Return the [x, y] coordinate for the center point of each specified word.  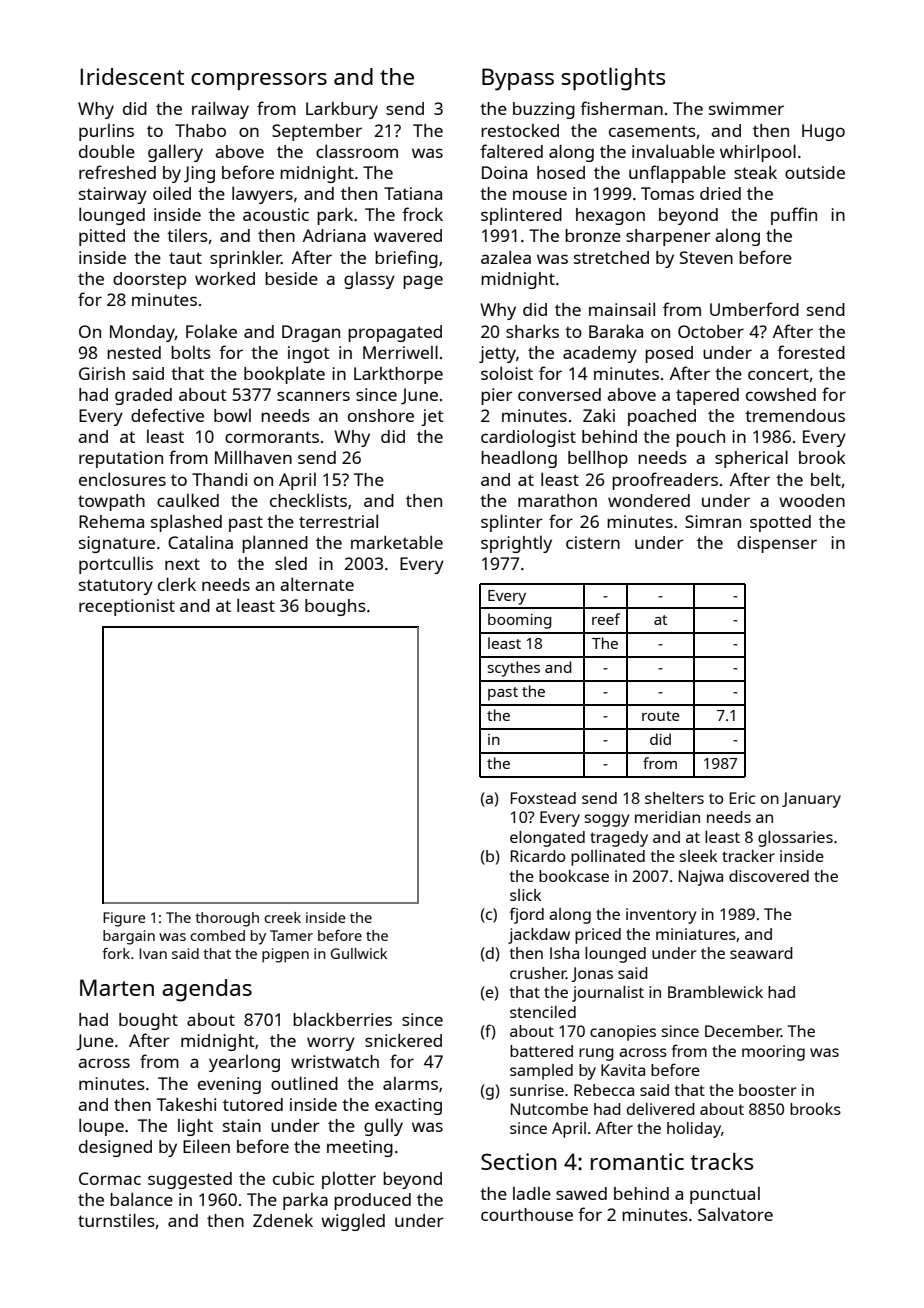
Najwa [701, 878]
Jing [199, 174]
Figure [124, 919]
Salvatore [735, 1214]
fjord [527, 915]
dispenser [777, 544]
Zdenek [283, 1220]
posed [669, 354]
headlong [519, 459]
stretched [611, 257]
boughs [335, 607]
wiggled [353, 1222]
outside [815, 172]
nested [134, 352]
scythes [513, 669]
